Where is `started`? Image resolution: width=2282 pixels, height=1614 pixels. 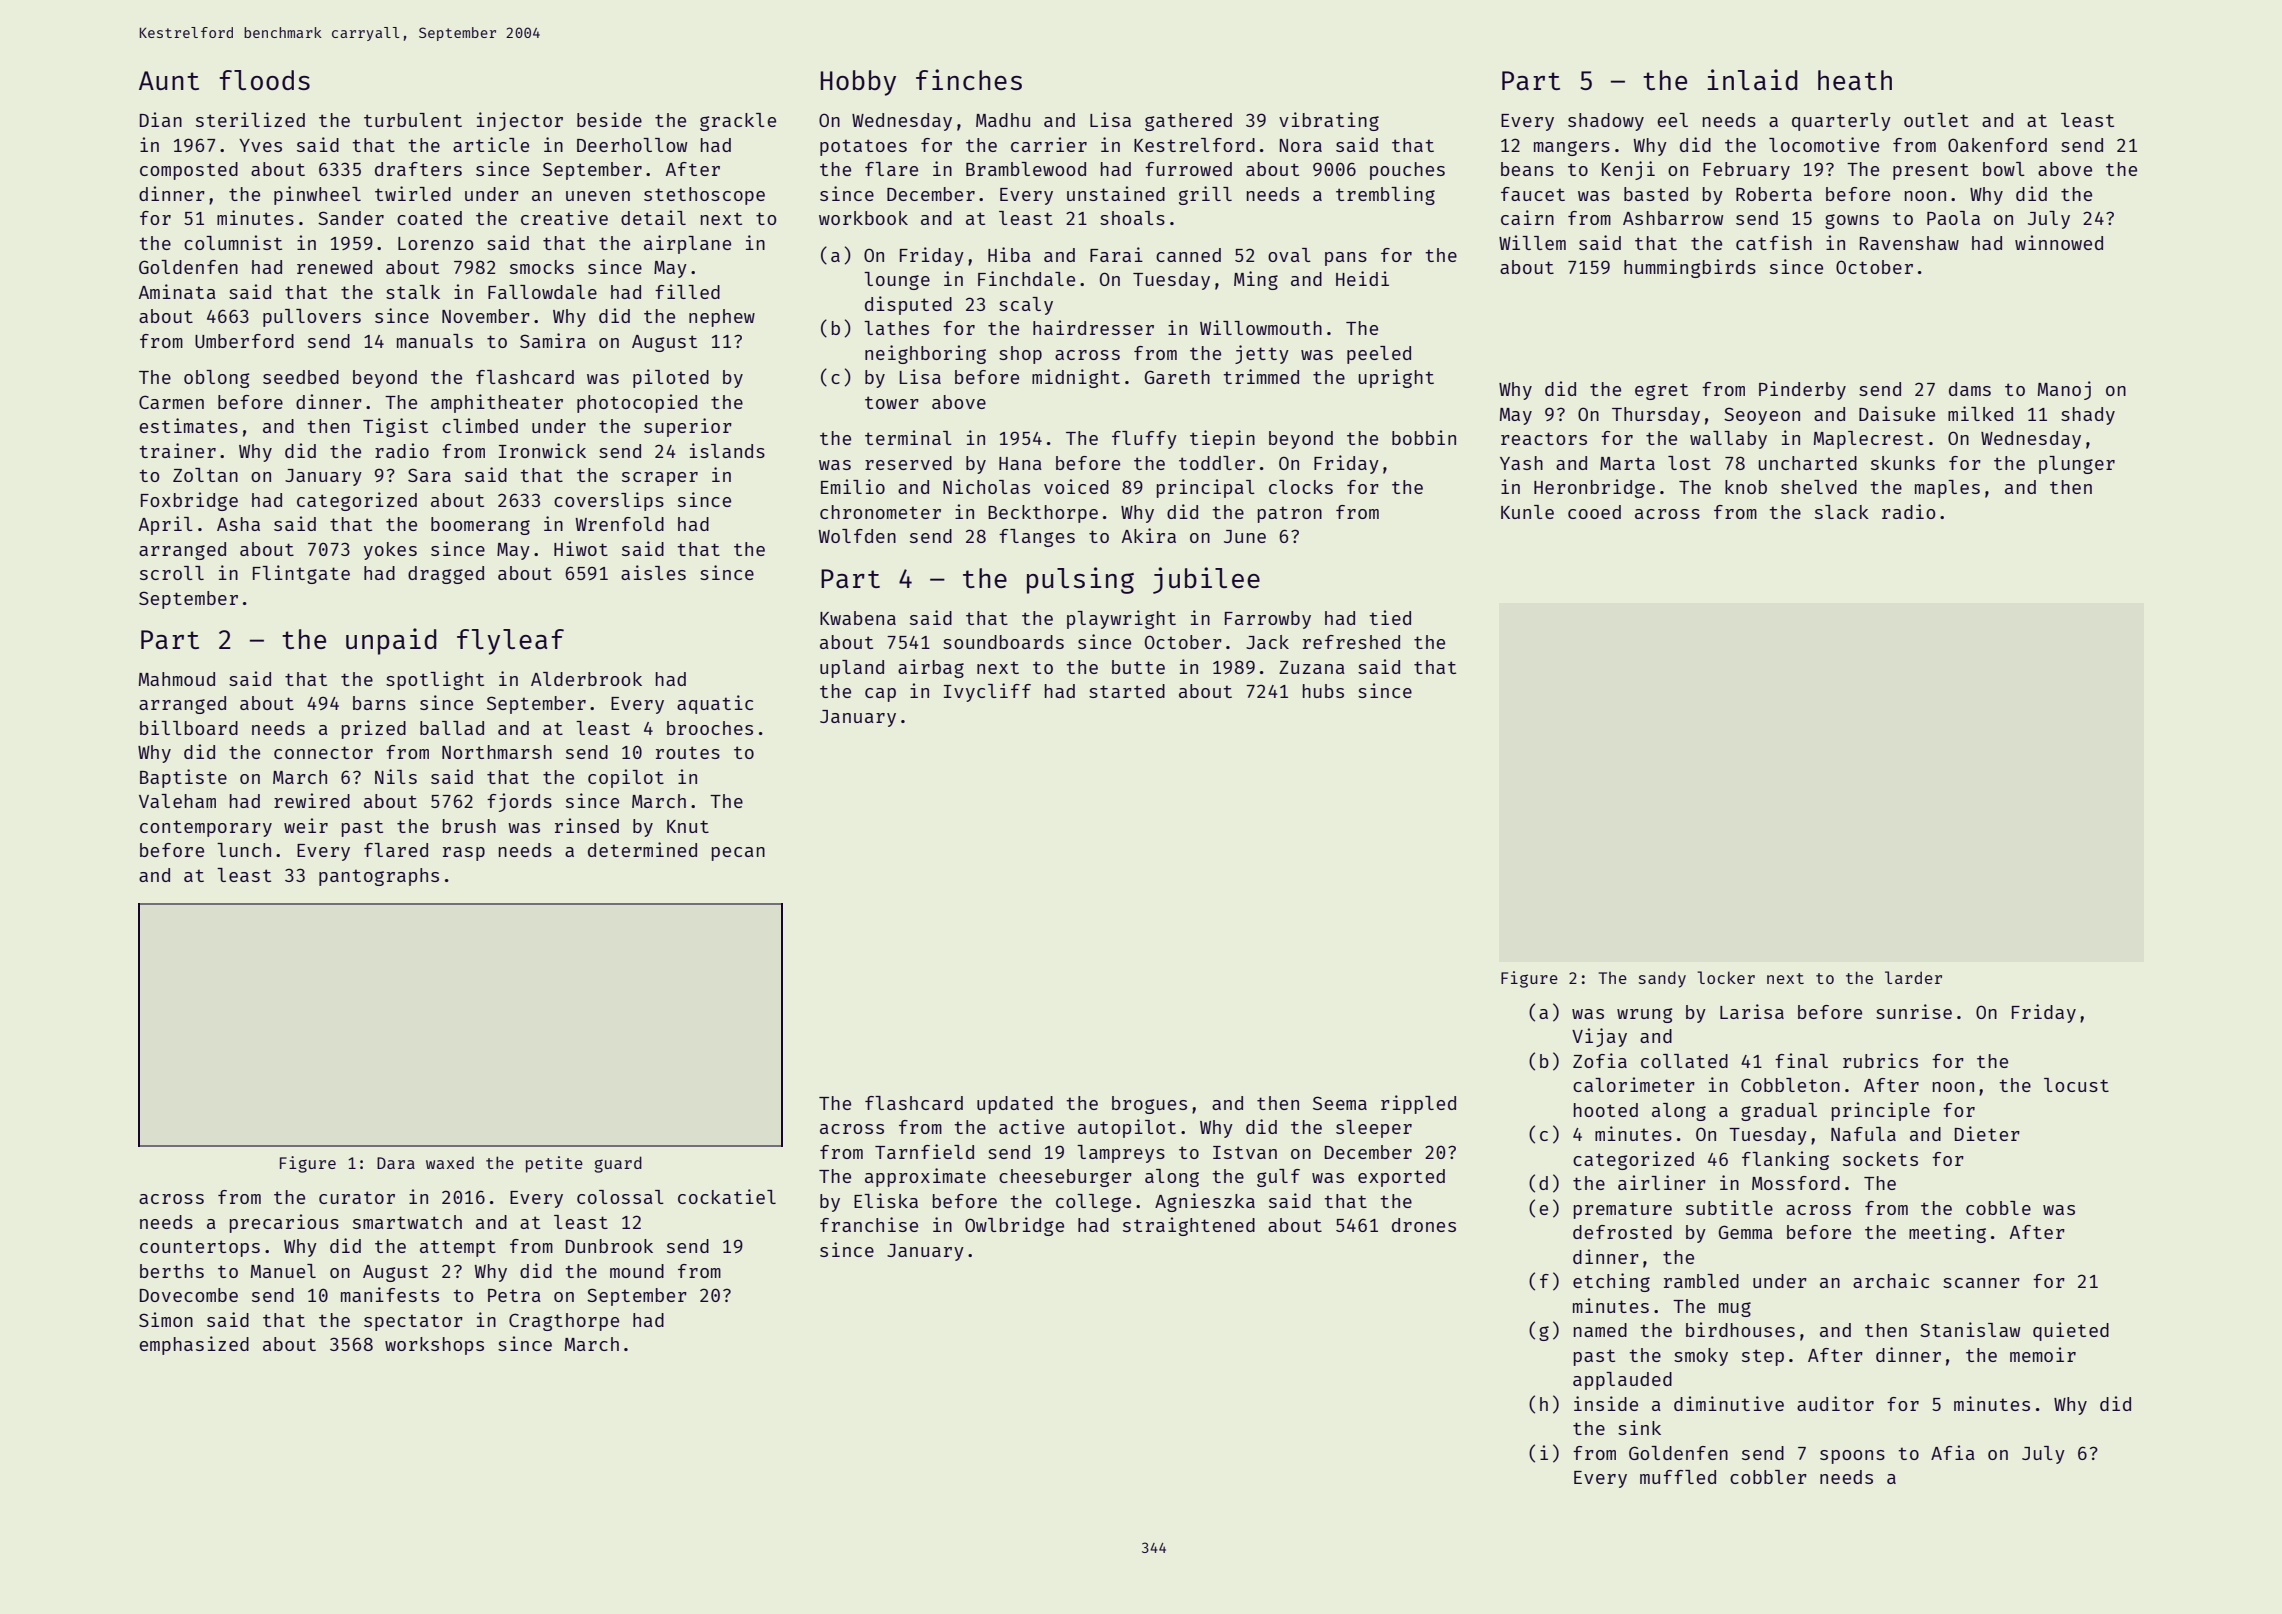 started is located at coordinates (1127, 691).
